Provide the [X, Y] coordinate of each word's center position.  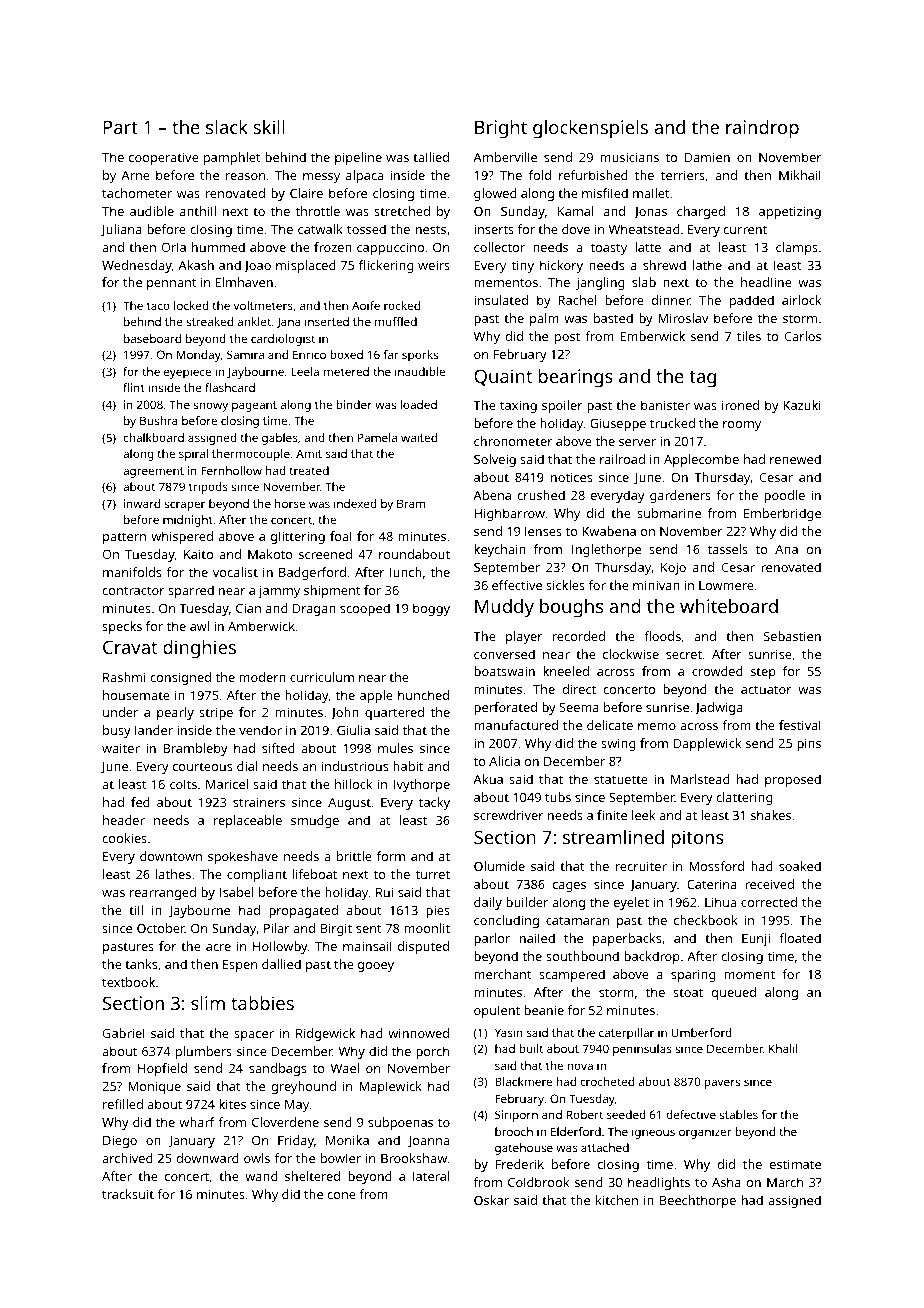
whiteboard [729, 606]
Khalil [783, 1048]
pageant [254, 406]
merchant [503, 974]
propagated [303, 911]
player [524, 637]
